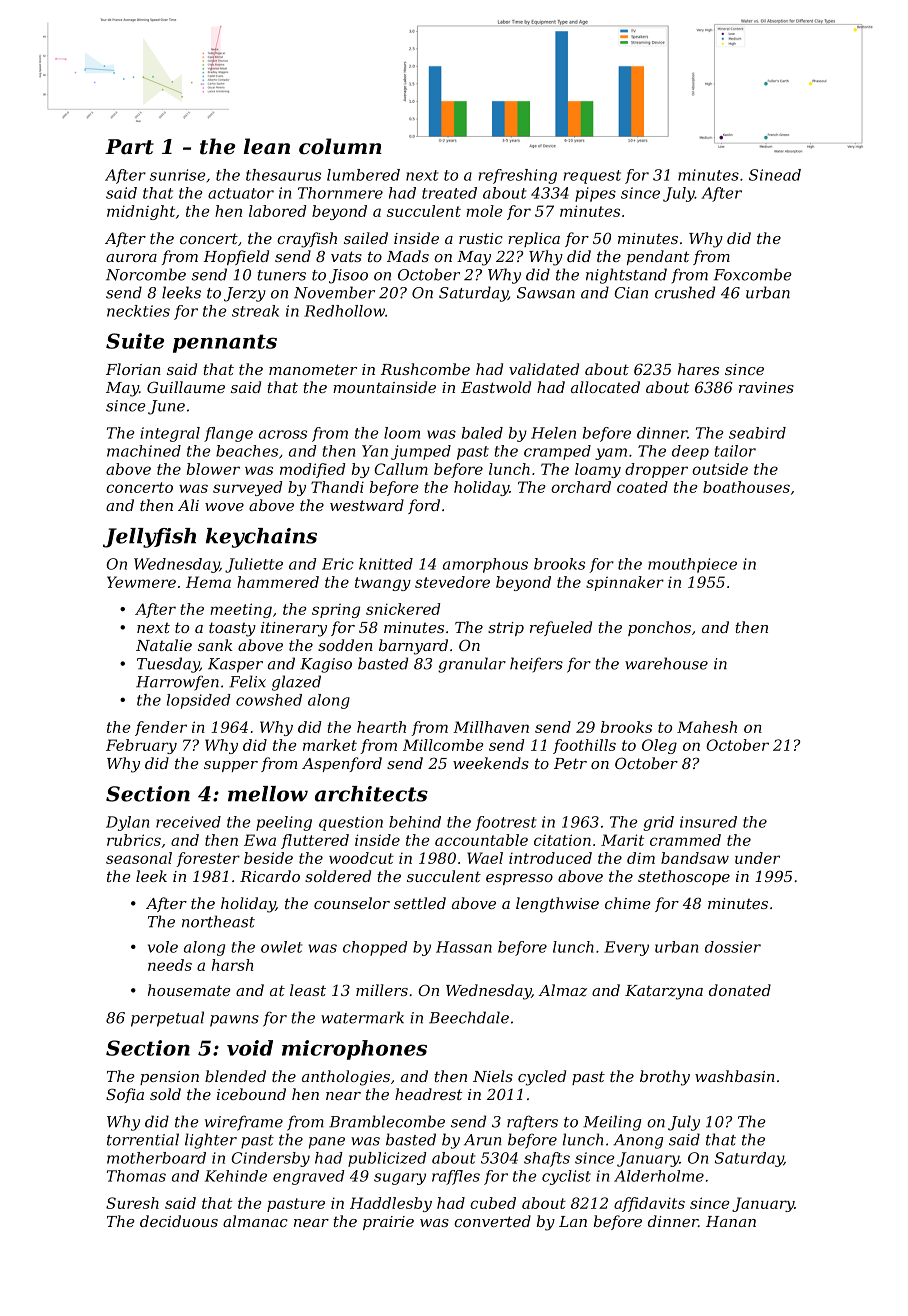 The image size is (908, 1316). What do you see at coordinates (452, 582) in the screenshot?
I see `stevedore` at bounding box center [452, 582].
